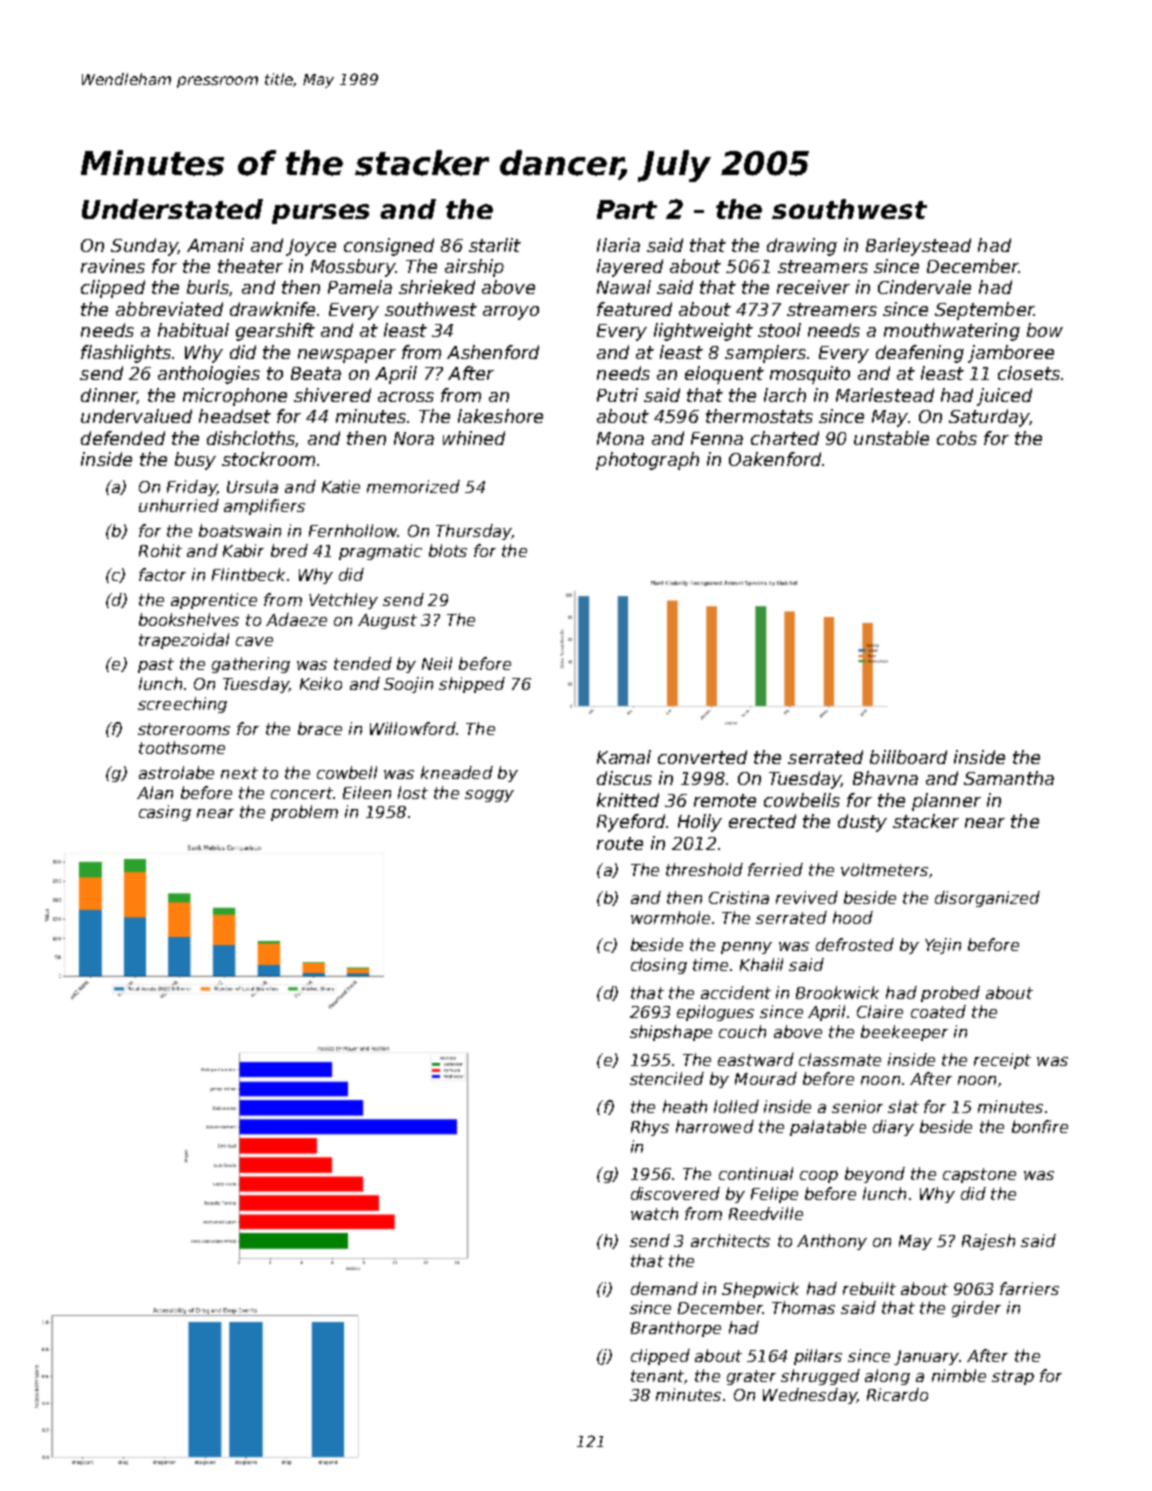 The width and height of the document is (1152, 1491). What do you see at coordinates (647, 461) in the document?
I see `photograph` at bounding box center [647, 461].
